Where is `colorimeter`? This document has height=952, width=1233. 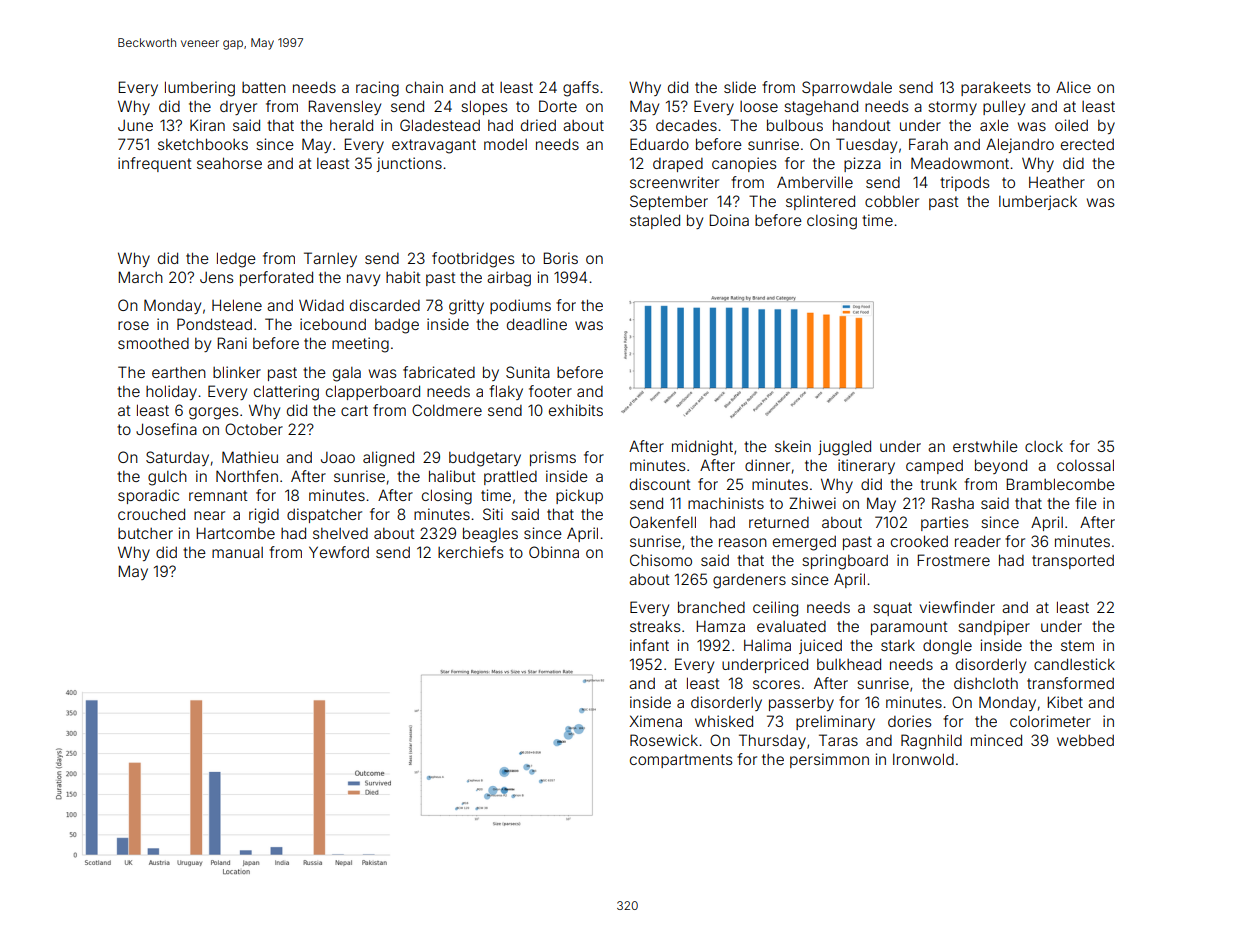 colorimeter is located at coordinates (1050, 721).
